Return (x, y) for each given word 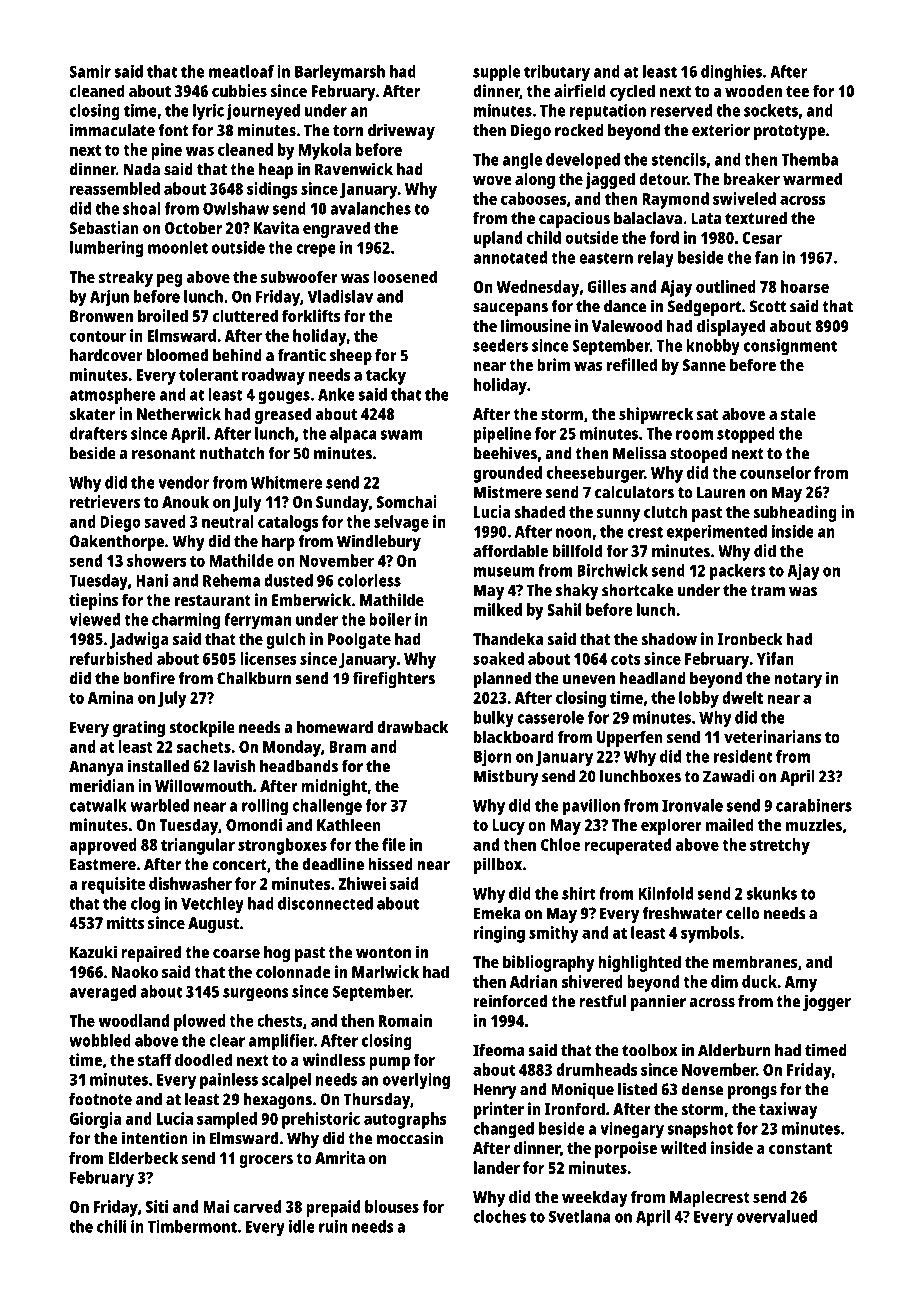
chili (111, 1226)
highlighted (639, 963)
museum (504, 572)
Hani (152, 580)
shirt (579, 893)
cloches (499, 1216)
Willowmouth (203, 785)
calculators (634, 492)
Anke (336, 394)
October (193, 227)
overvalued (777, 1216)
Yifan (775, 658)
